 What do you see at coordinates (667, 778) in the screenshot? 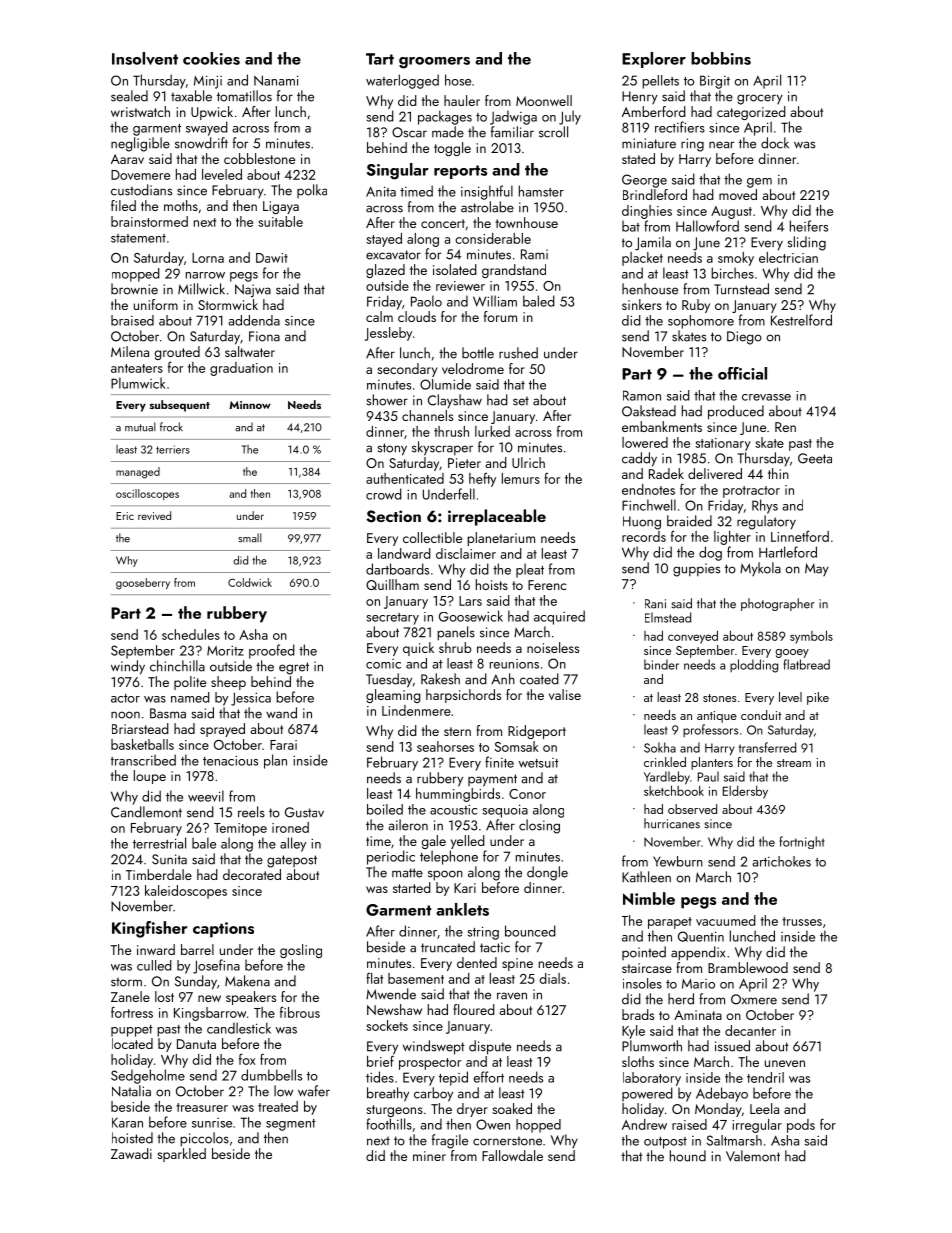
I see `Yardleby` at bounding box center [667, 778].
